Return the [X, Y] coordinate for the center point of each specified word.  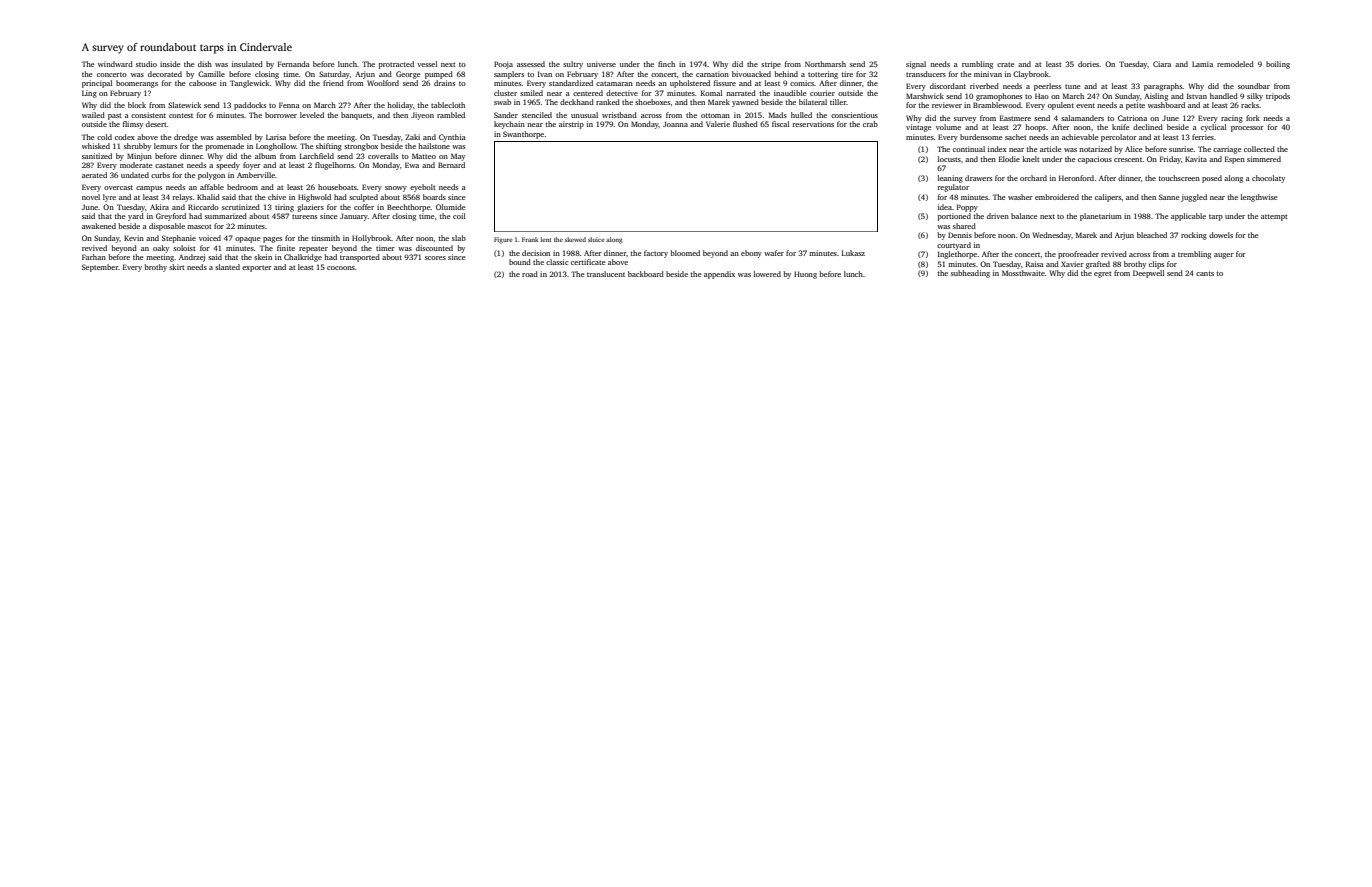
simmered [1264, 159]
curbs [160, 175]
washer [1020, 197]
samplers [509, 75]
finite [286, 248]
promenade [225, 147]
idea [945, 207]
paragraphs [1163, 87]
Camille [211, 74]
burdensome [981, 137]
